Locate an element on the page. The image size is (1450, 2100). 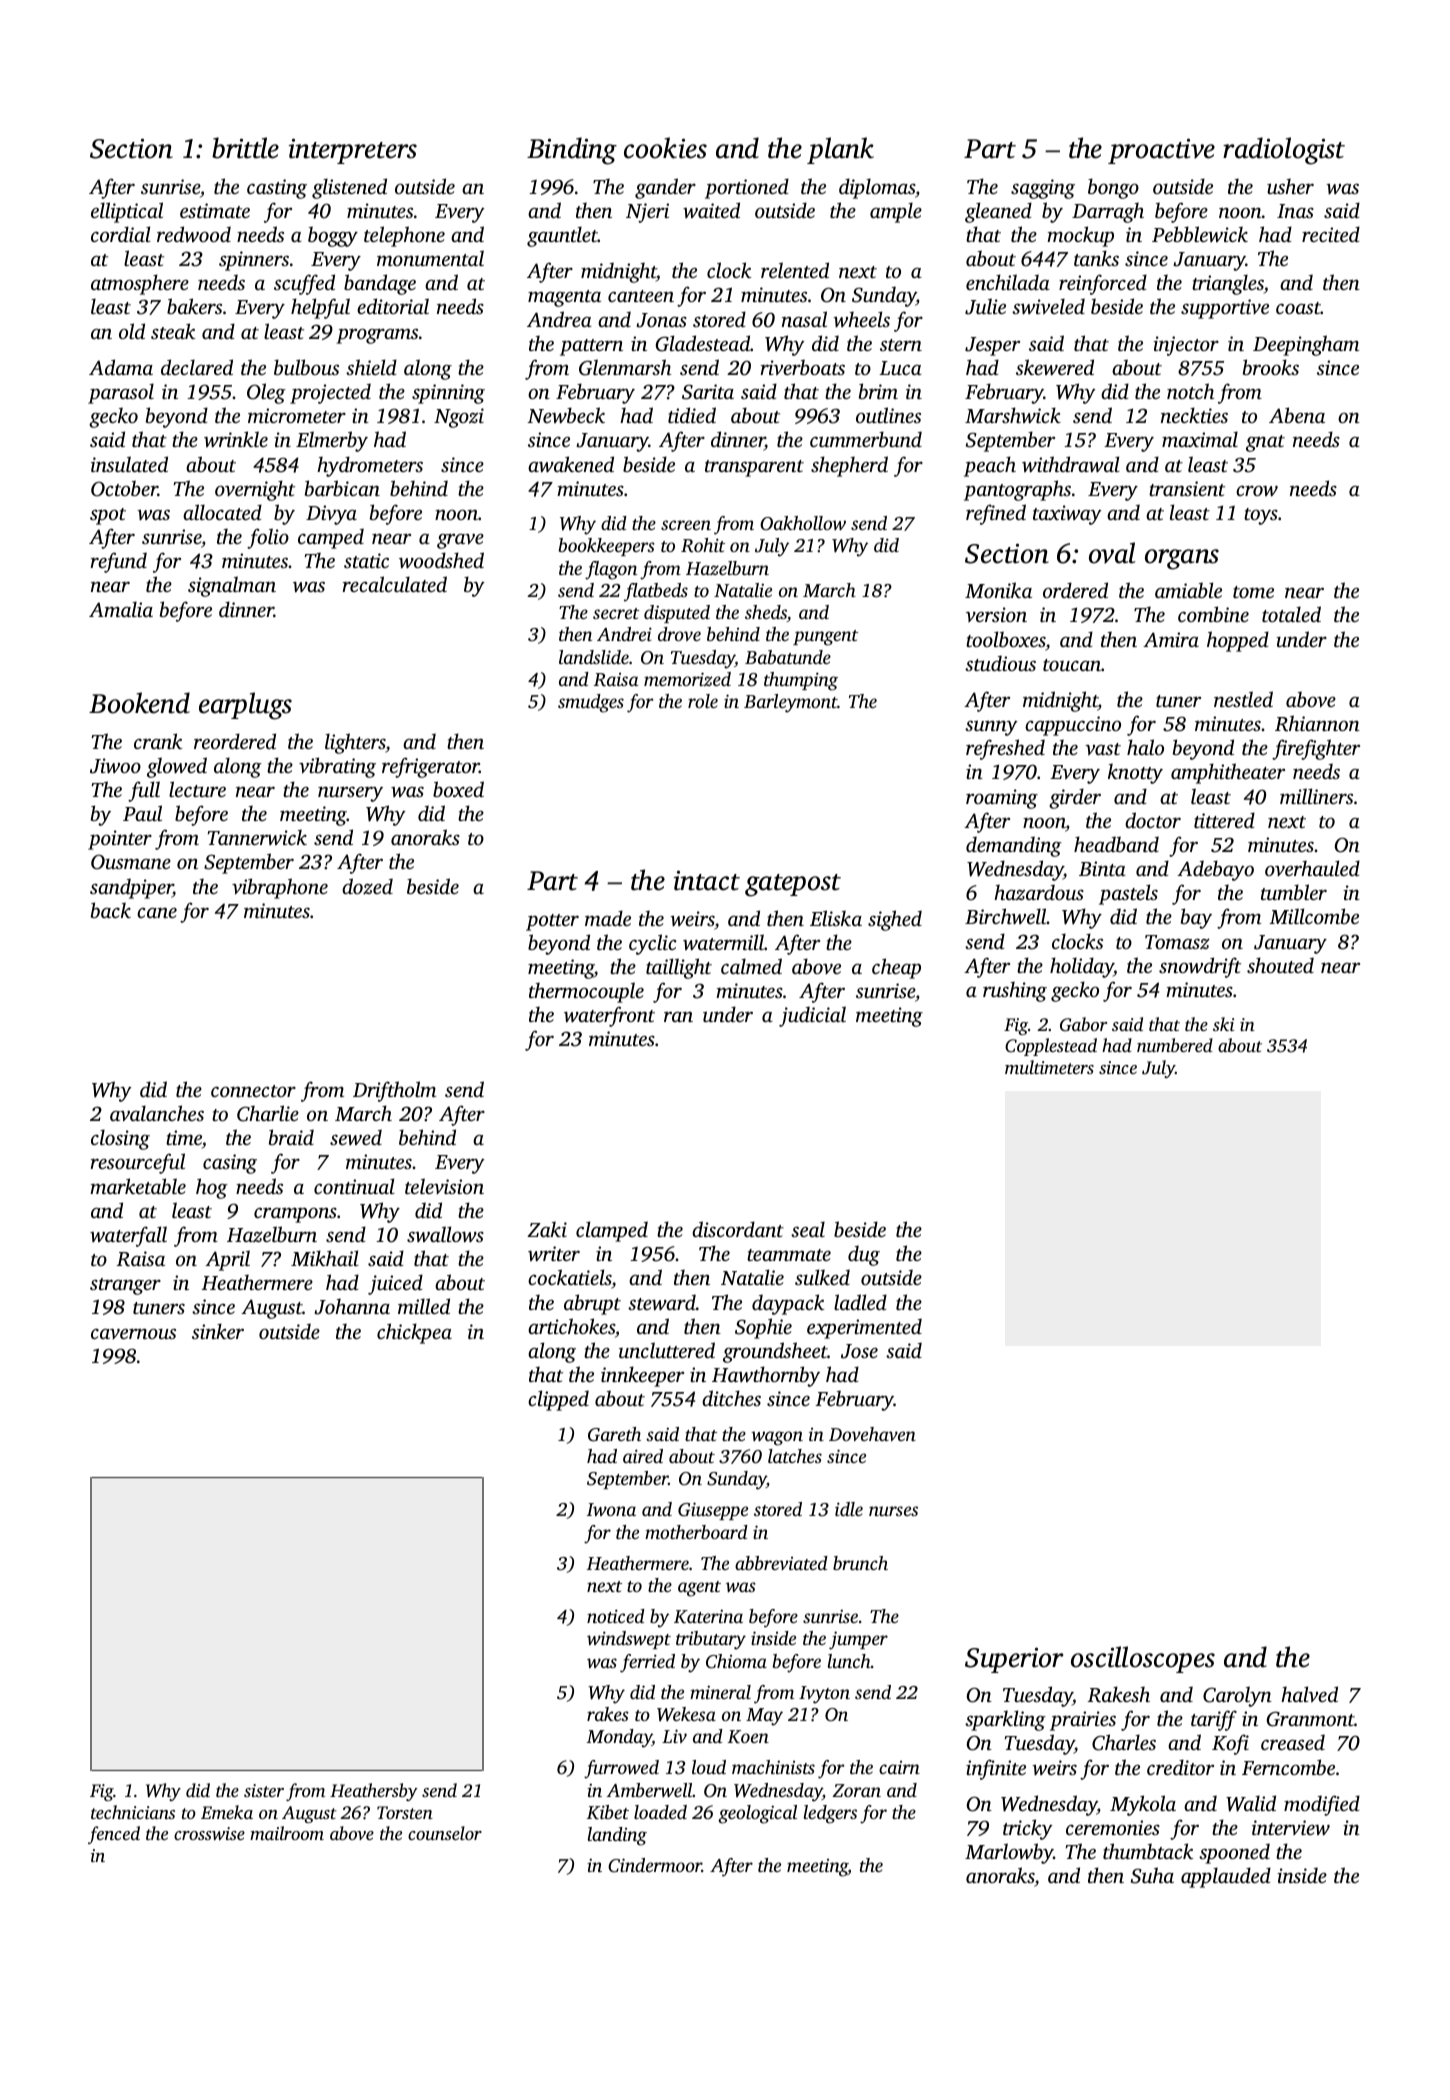
recited is located at coordinates (1331, 234).
